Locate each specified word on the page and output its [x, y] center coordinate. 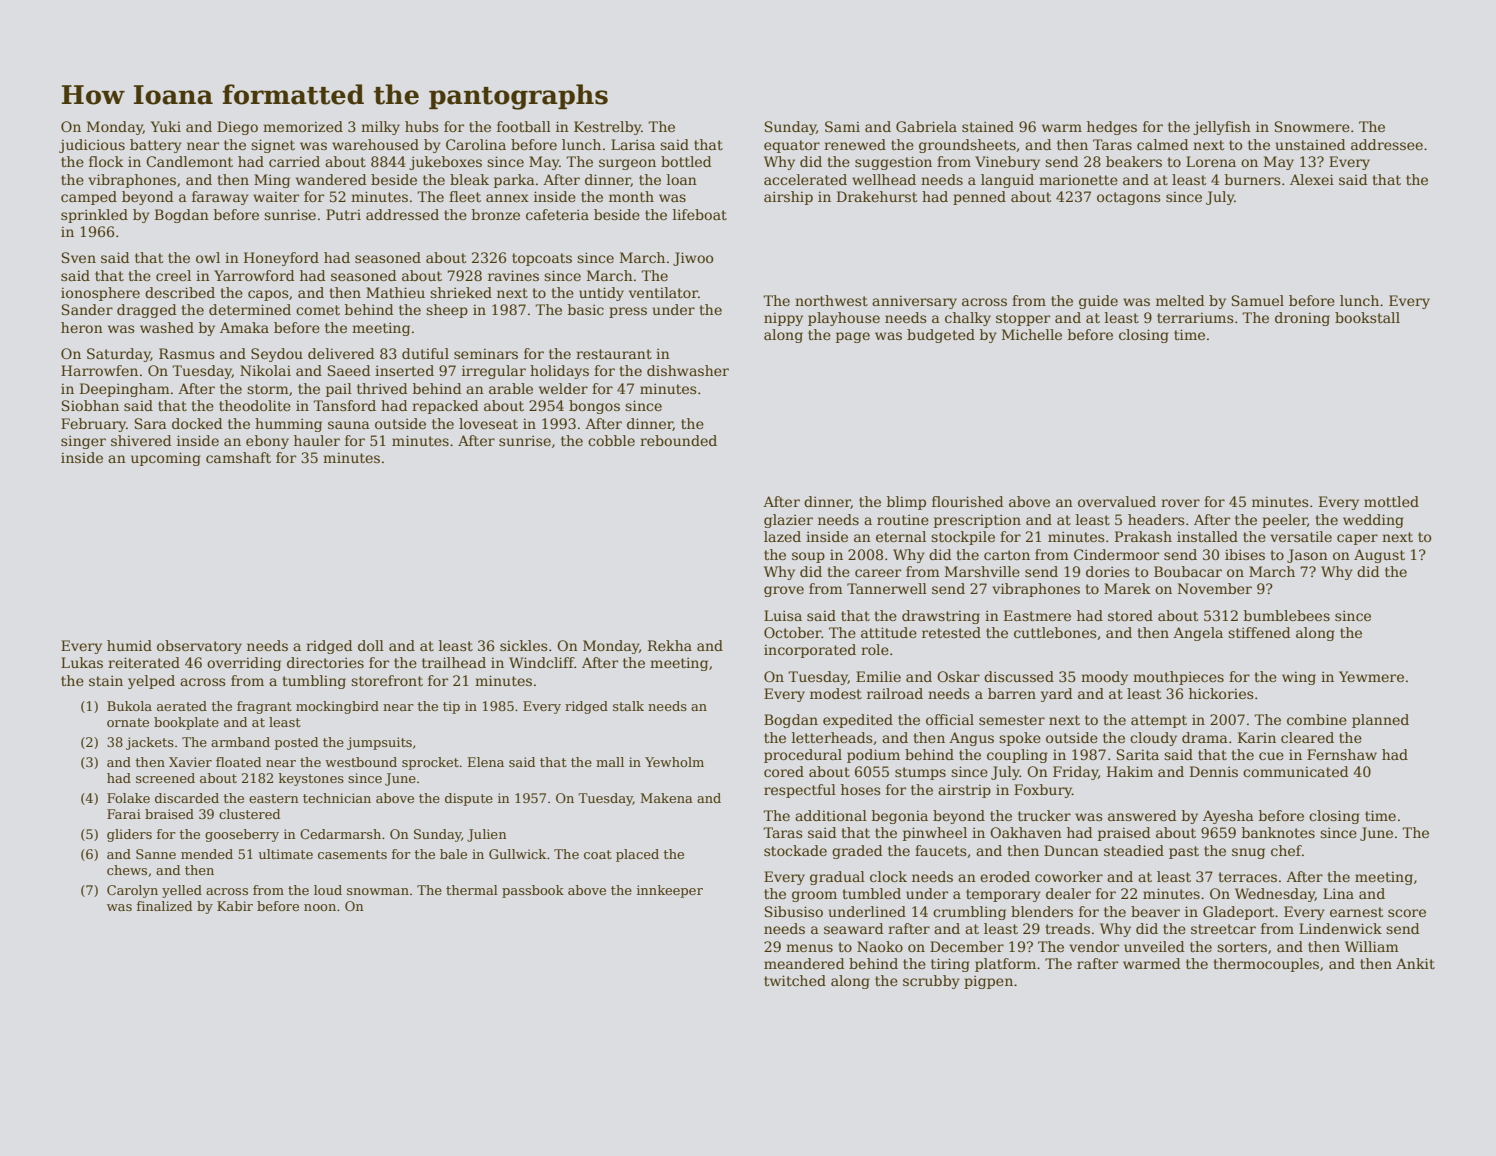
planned [1380, 721]
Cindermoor [1116, 554]
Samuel [1258, 300]
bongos [594, 407]
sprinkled [94, 216]
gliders [129, 835]
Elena [486, 762]
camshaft [238, 457]
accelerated [805, 179]
